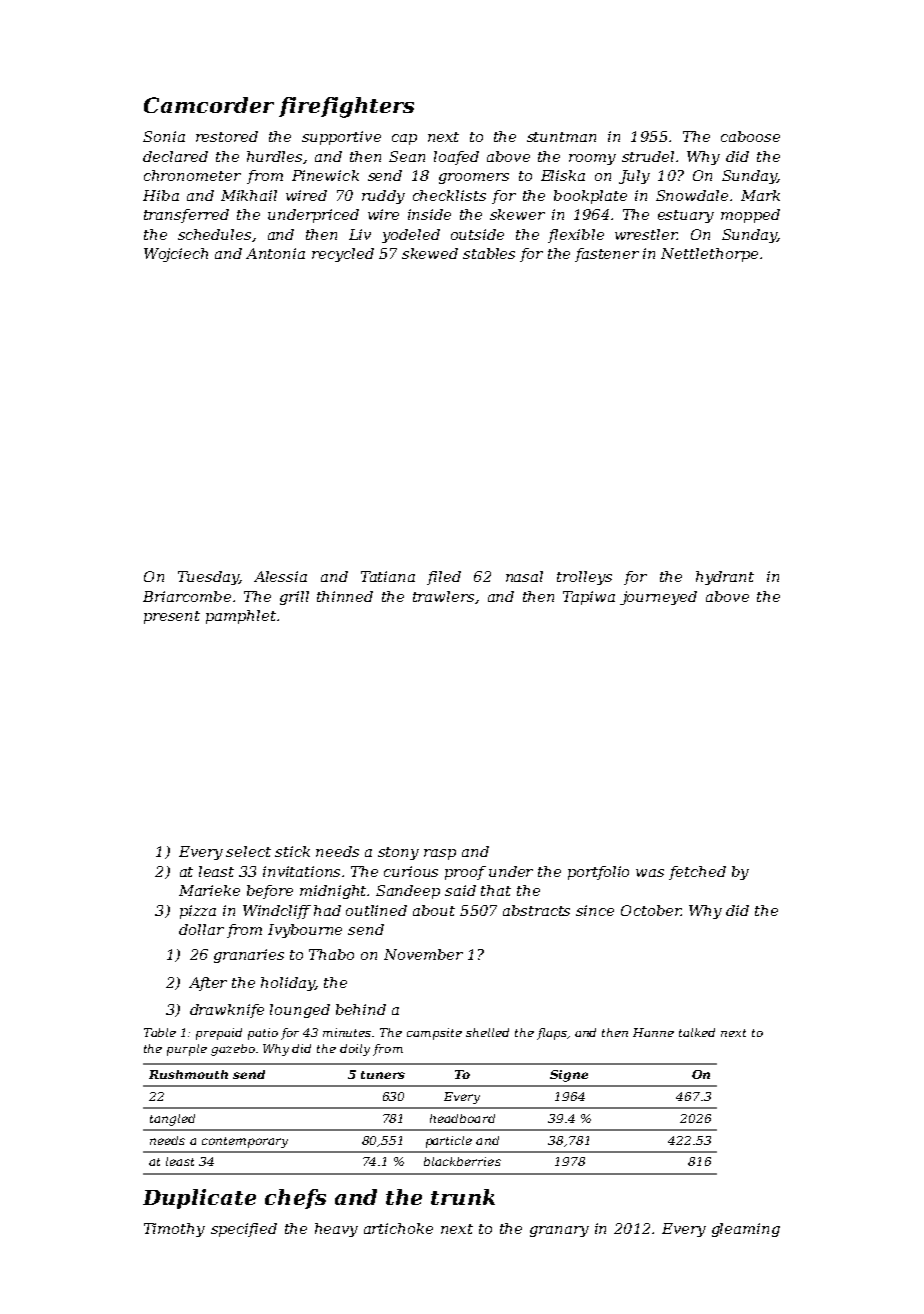 This screenshot has width=924, height=1314. Describe the element at coordinates (398, 1228) in the screenshot. I see `artichoke` at that location.
